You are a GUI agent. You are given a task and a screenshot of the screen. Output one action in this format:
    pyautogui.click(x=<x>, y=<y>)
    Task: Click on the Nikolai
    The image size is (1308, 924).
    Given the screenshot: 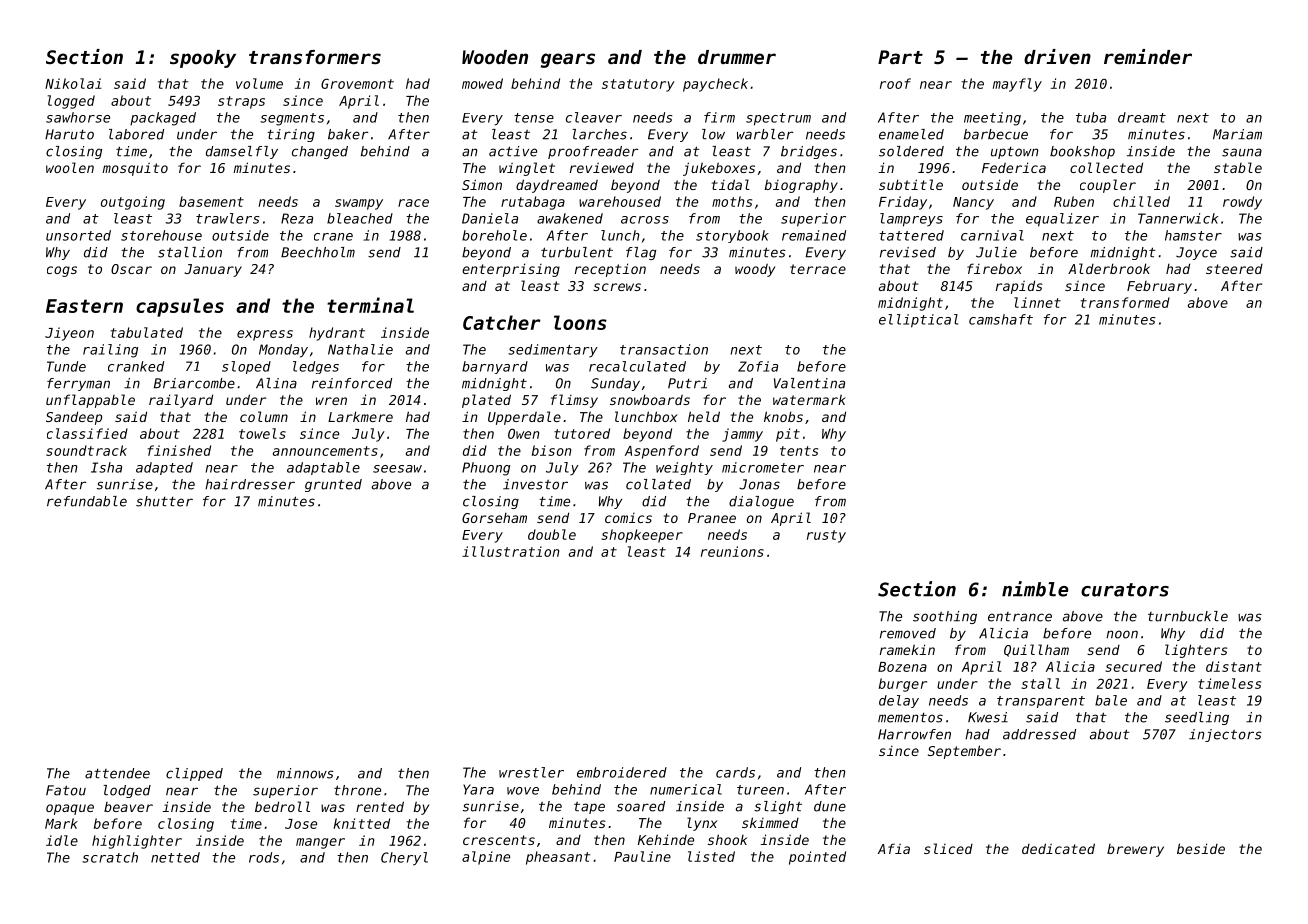 What is the action you would take?
    pyautogui.click(x=73, y=83)
